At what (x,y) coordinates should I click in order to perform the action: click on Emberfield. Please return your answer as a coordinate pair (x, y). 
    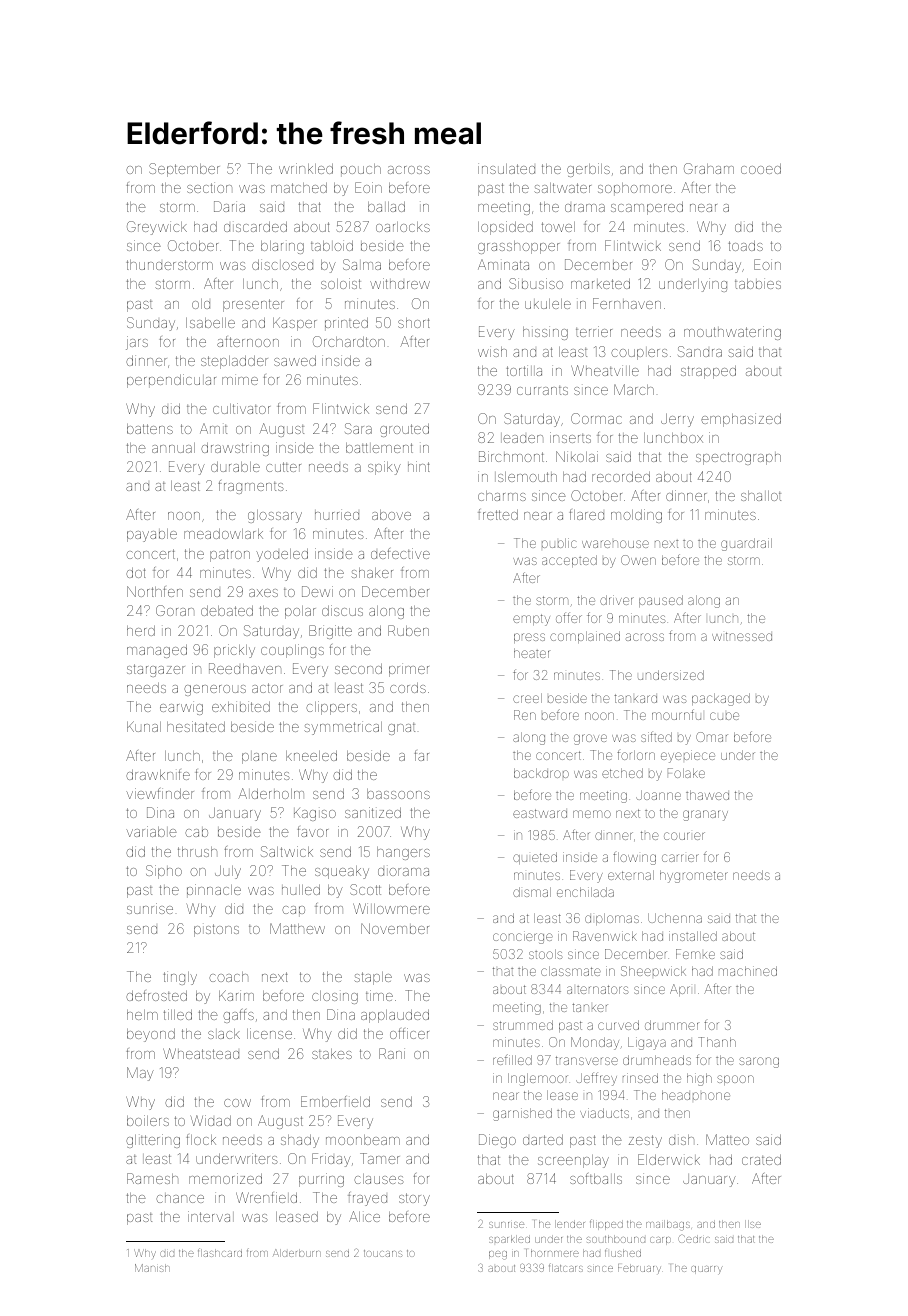
    Looking at the image, I should click on (335, 1101).
